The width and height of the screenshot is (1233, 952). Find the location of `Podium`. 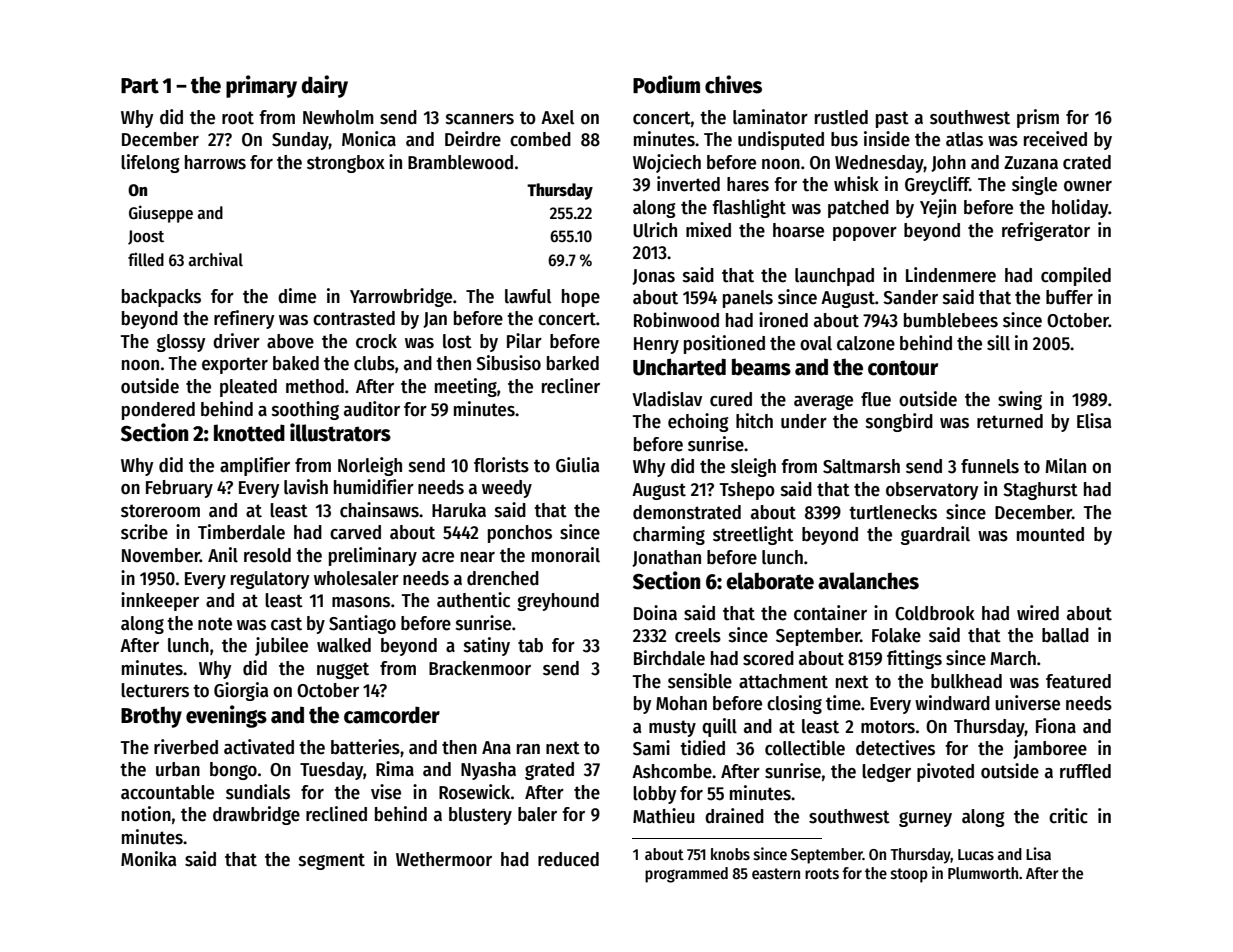

Podium is located at coordinates (666, 84).
